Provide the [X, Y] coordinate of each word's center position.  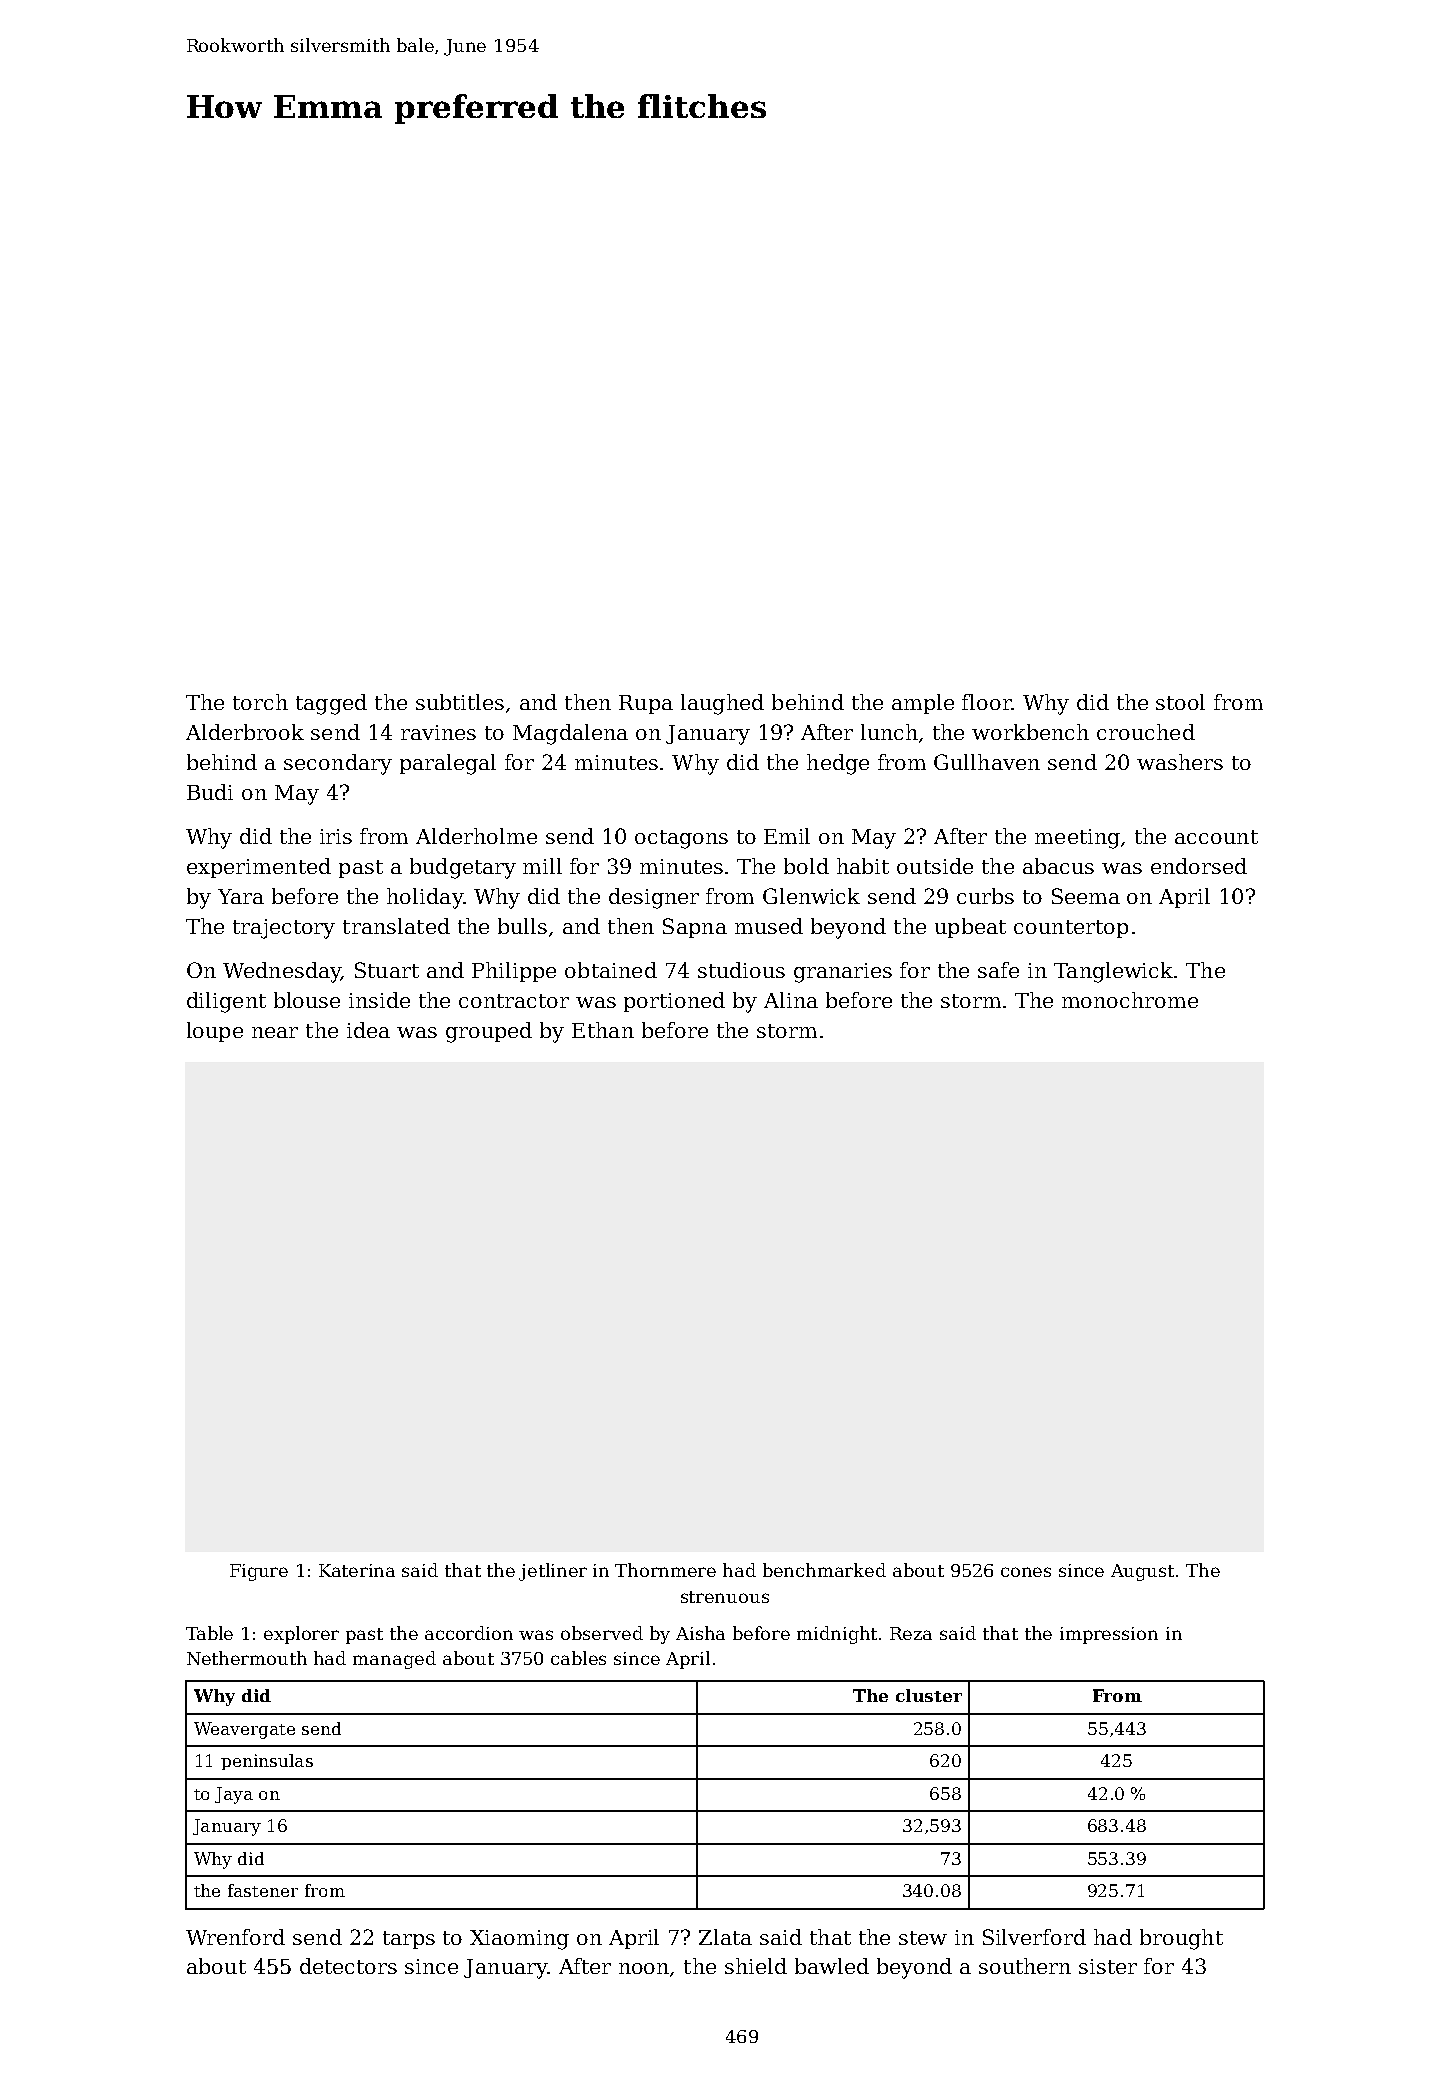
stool [1180, 702]
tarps [409, 1940]
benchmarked [824, 1570]
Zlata [725, 1937]
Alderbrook [245, 732]
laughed [722, 704]
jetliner [553, 1572]
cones [1026, 1572]
